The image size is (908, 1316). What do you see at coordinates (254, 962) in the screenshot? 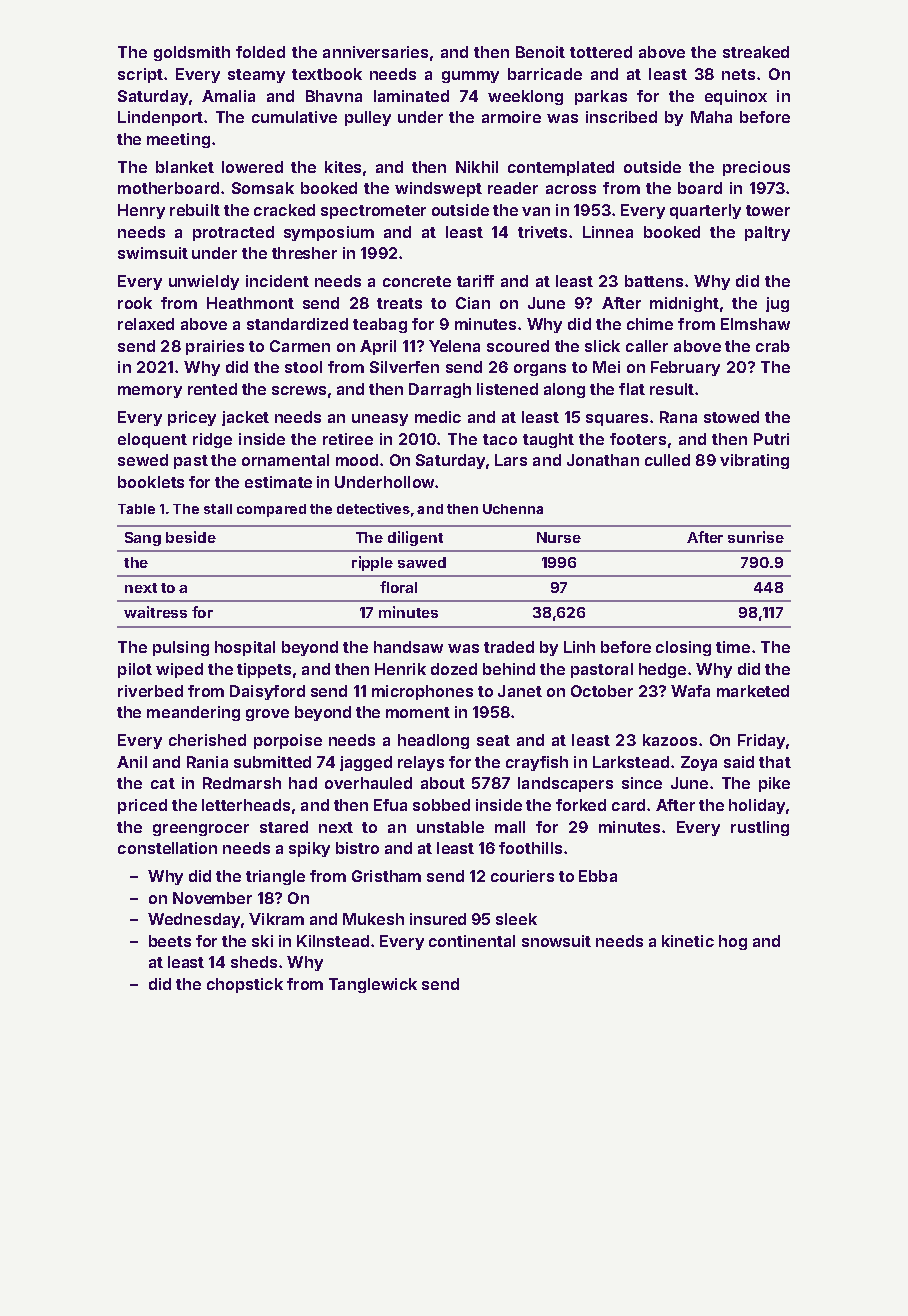
I see `sheds` at bounding box center [254, 962].
